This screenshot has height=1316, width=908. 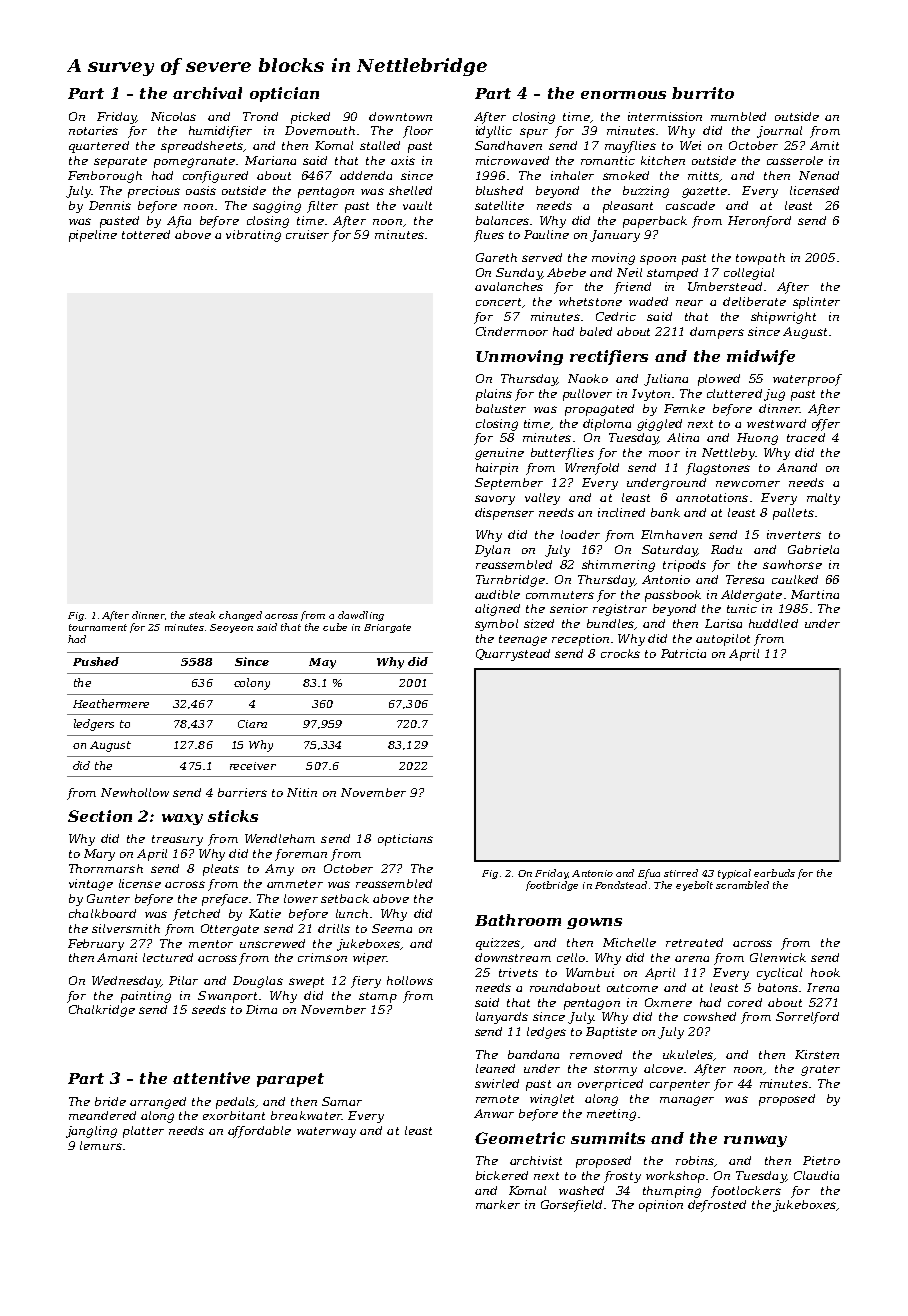 I want to click on downtown, so click(x=400, y=116).
